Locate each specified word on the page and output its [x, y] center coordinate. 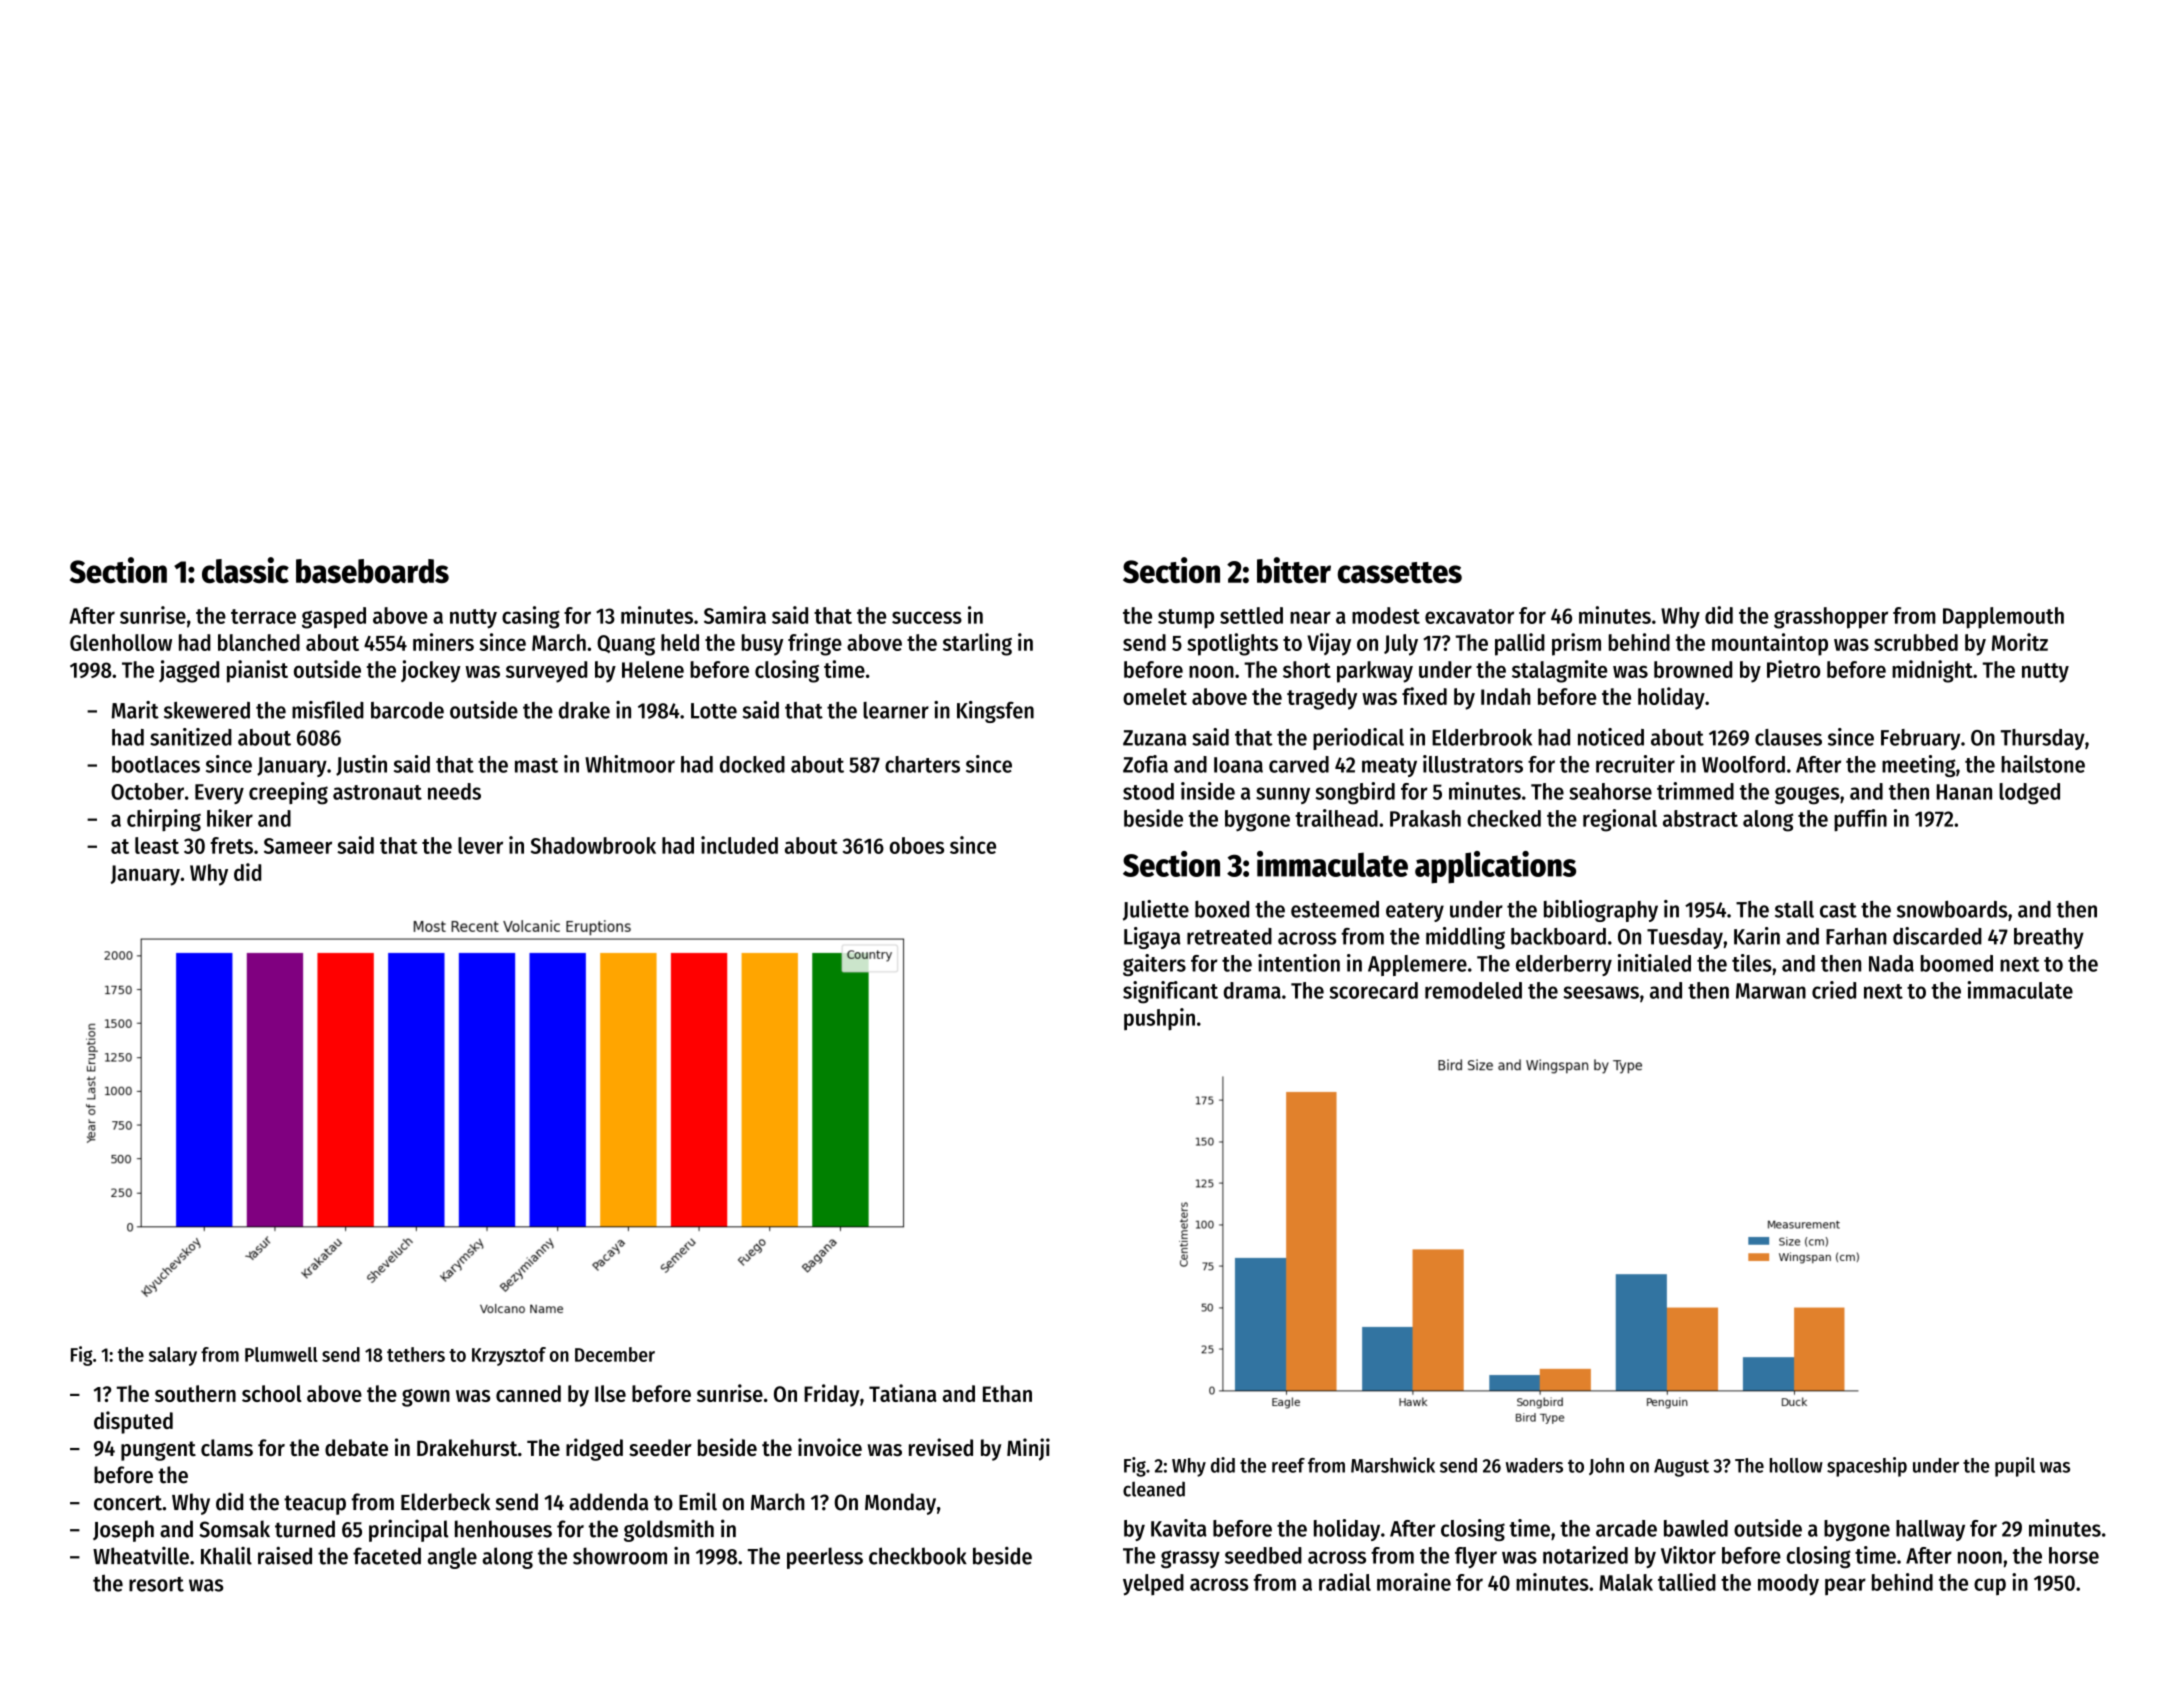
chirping [164, 820]
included [739, 845]
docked [752, 764]
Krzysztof [509, 1356]
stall [1794, 909]
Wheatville [141, 1556]
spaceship [1867, 1467]
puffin [1860, 820]
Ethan [1007, 1393]
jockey [431, 671]
